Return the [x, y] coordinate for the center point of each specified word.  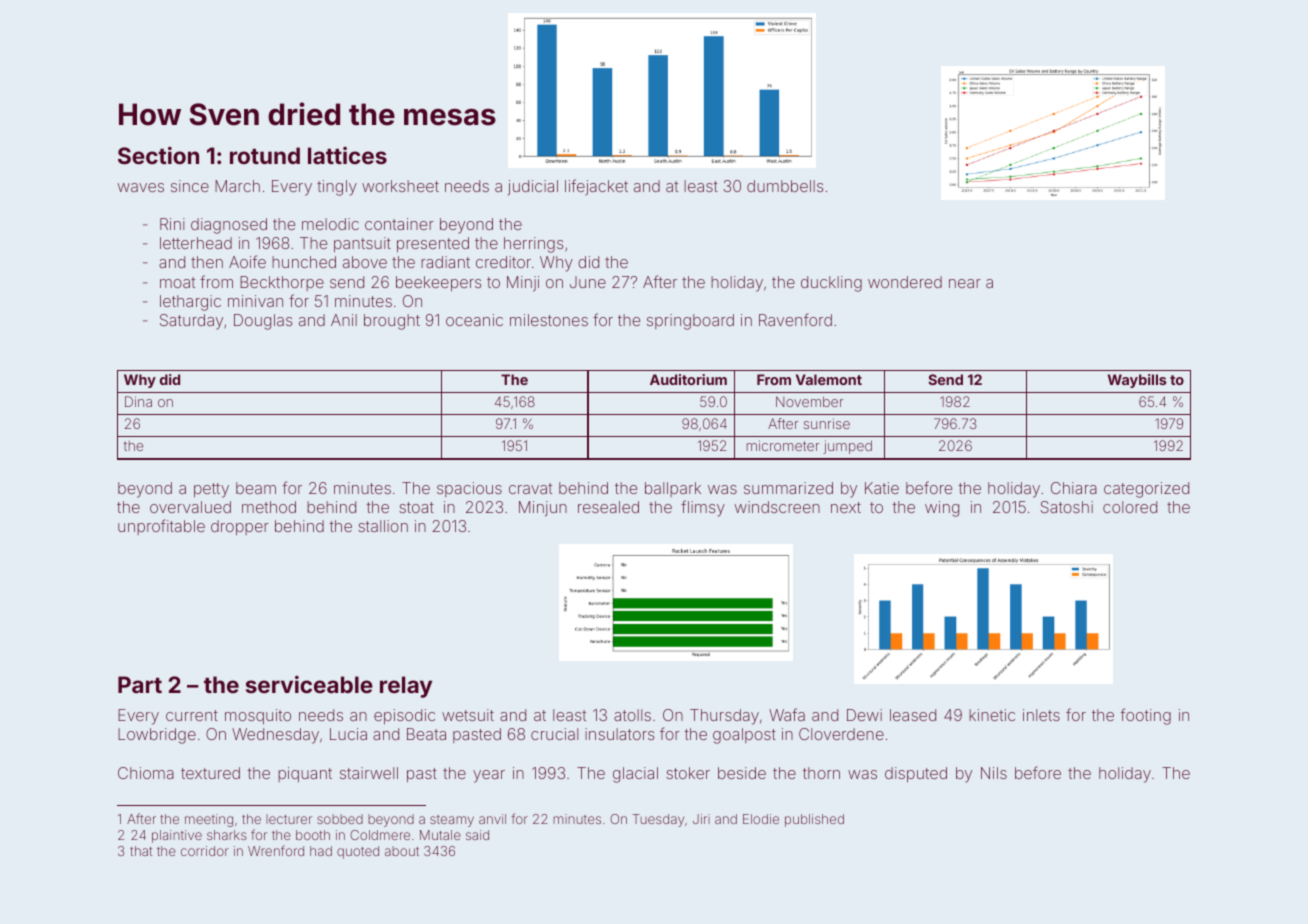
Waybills [1137, 381]
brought [392, 322]
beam [256, 488]
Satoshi [1066, 507]
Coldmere [380, 835]
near [965, 283]
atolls [632, 715]
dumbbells [785, 186]
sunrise [827, 423]
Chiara [1074, 488]
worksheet [400, 186]
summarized [788, 488]
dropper [240, 527]
